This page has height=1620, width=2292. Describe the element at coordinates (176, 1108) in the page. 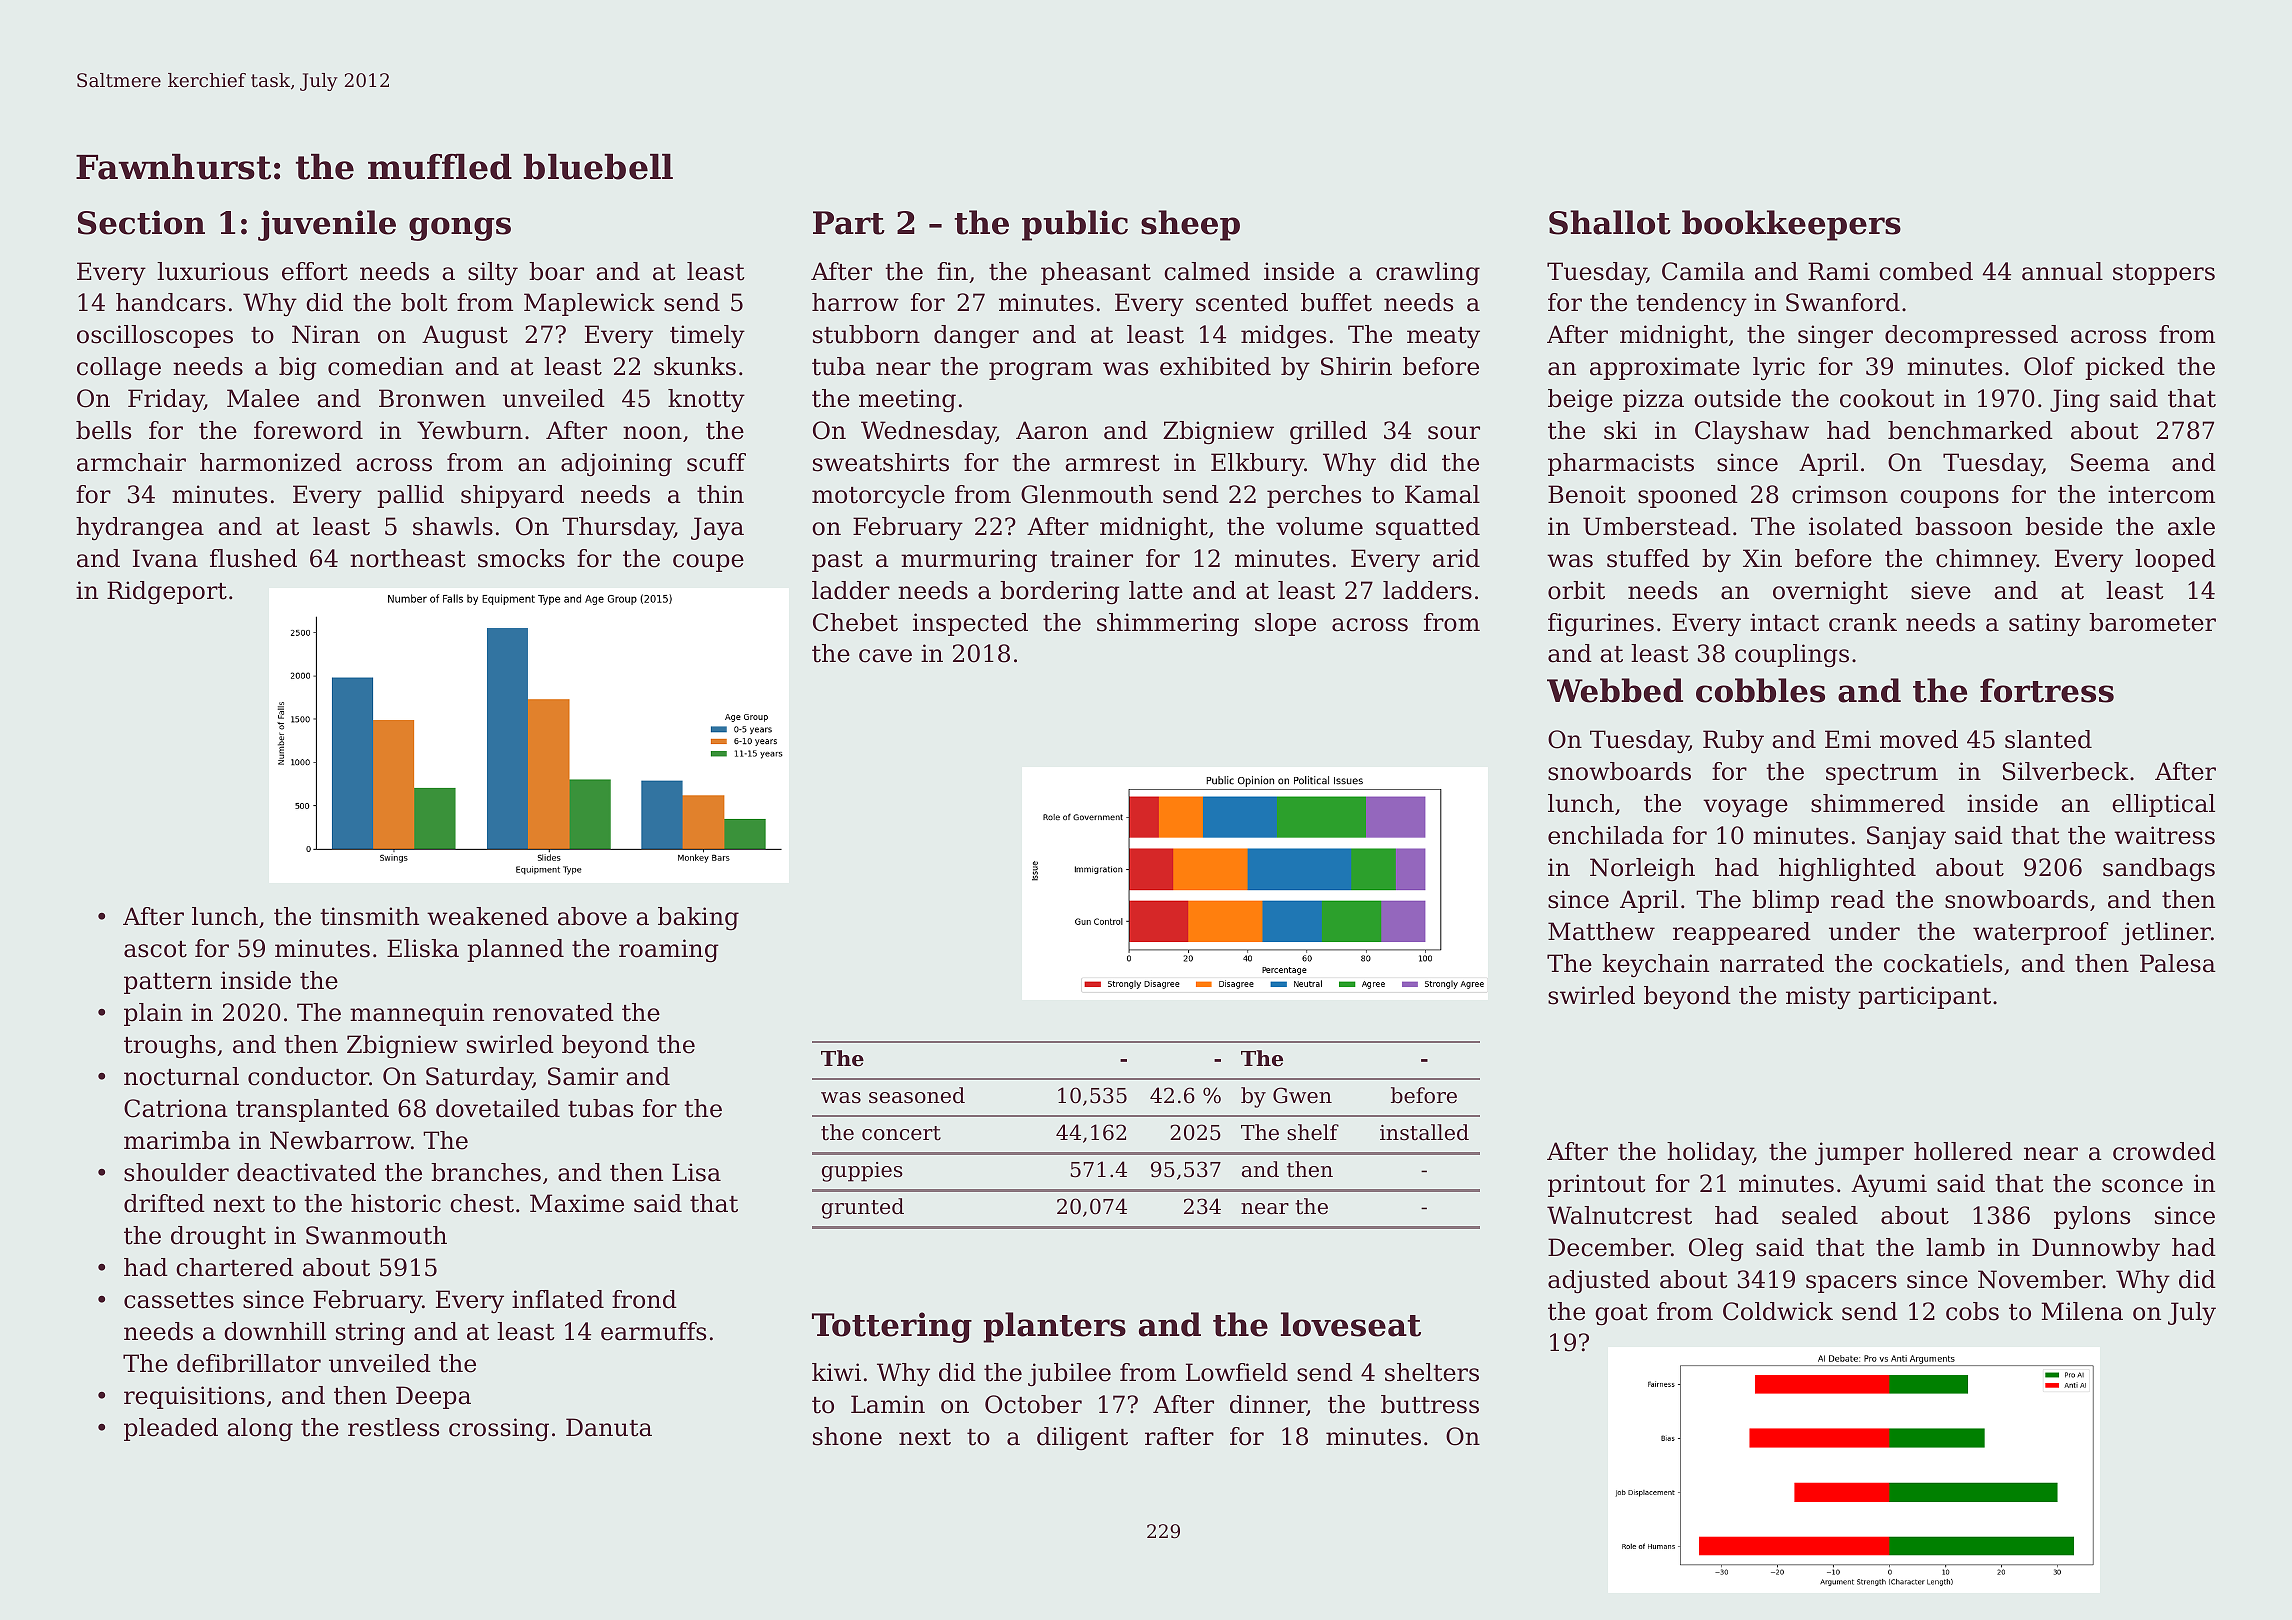

I see `Catriona` at that location.
